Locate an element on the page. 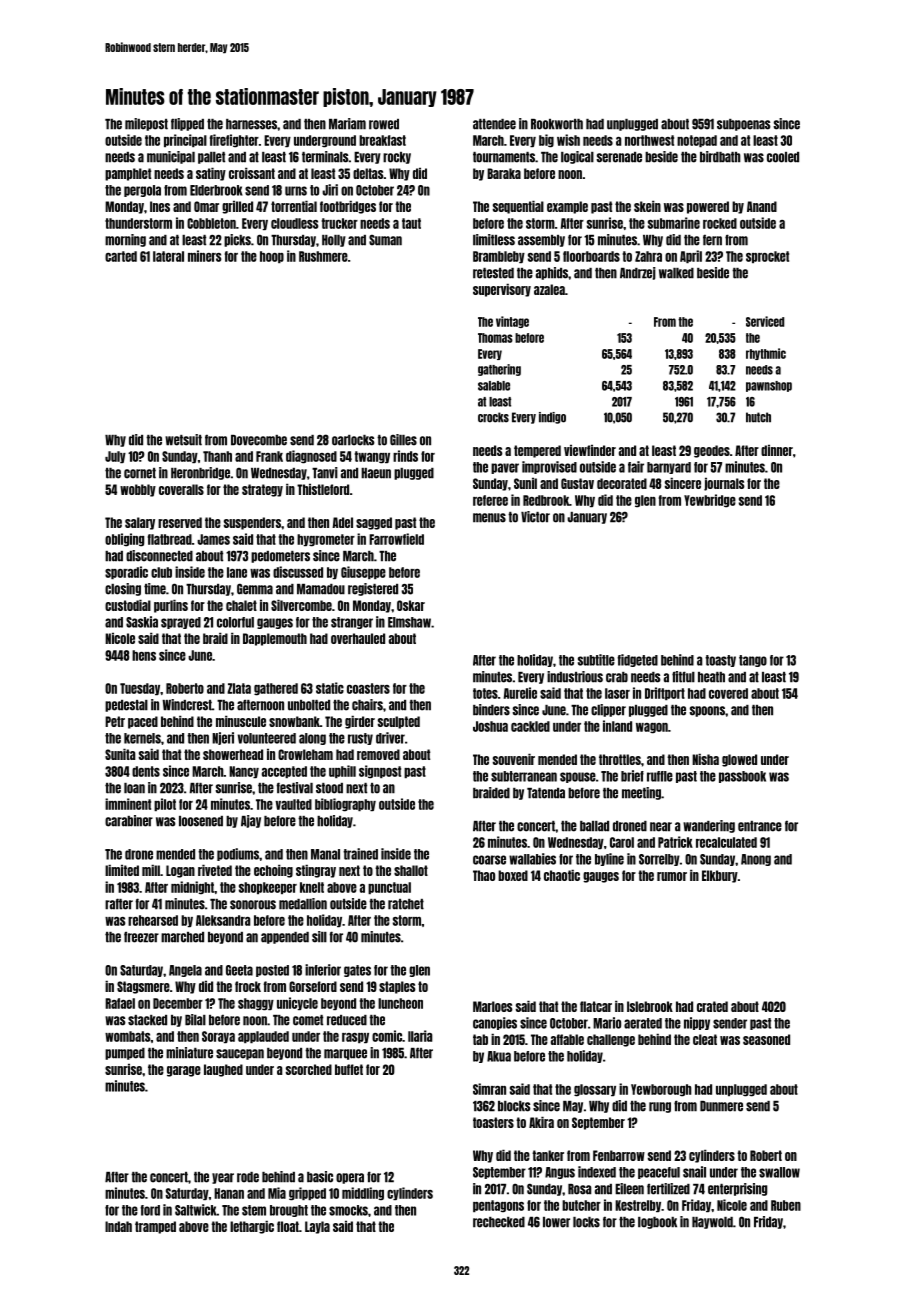 The image size is (908, 1316). lethargic is located at coordinates (252, 1227).
